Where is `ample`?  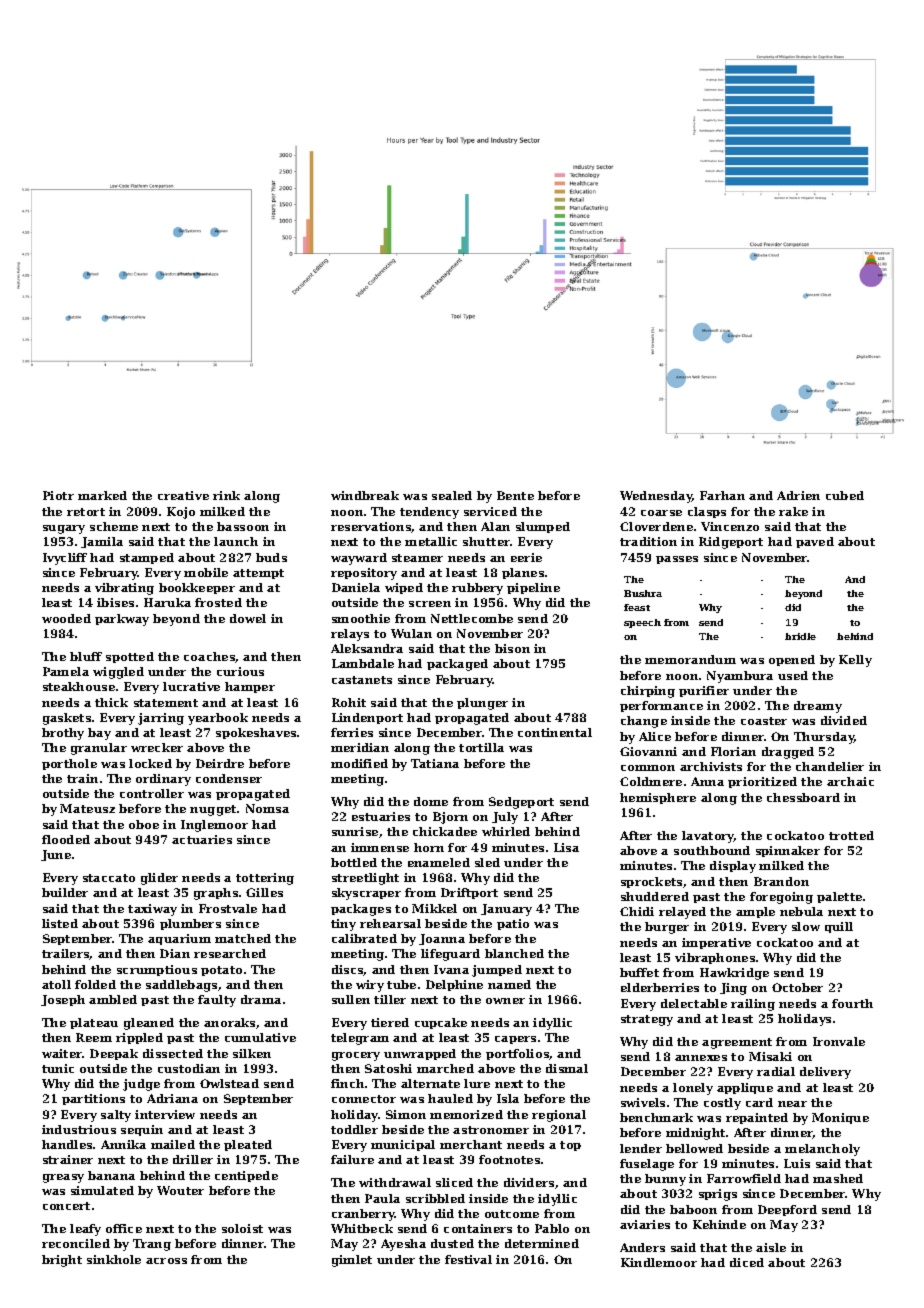
ample is located at coordinates (755, 912).
